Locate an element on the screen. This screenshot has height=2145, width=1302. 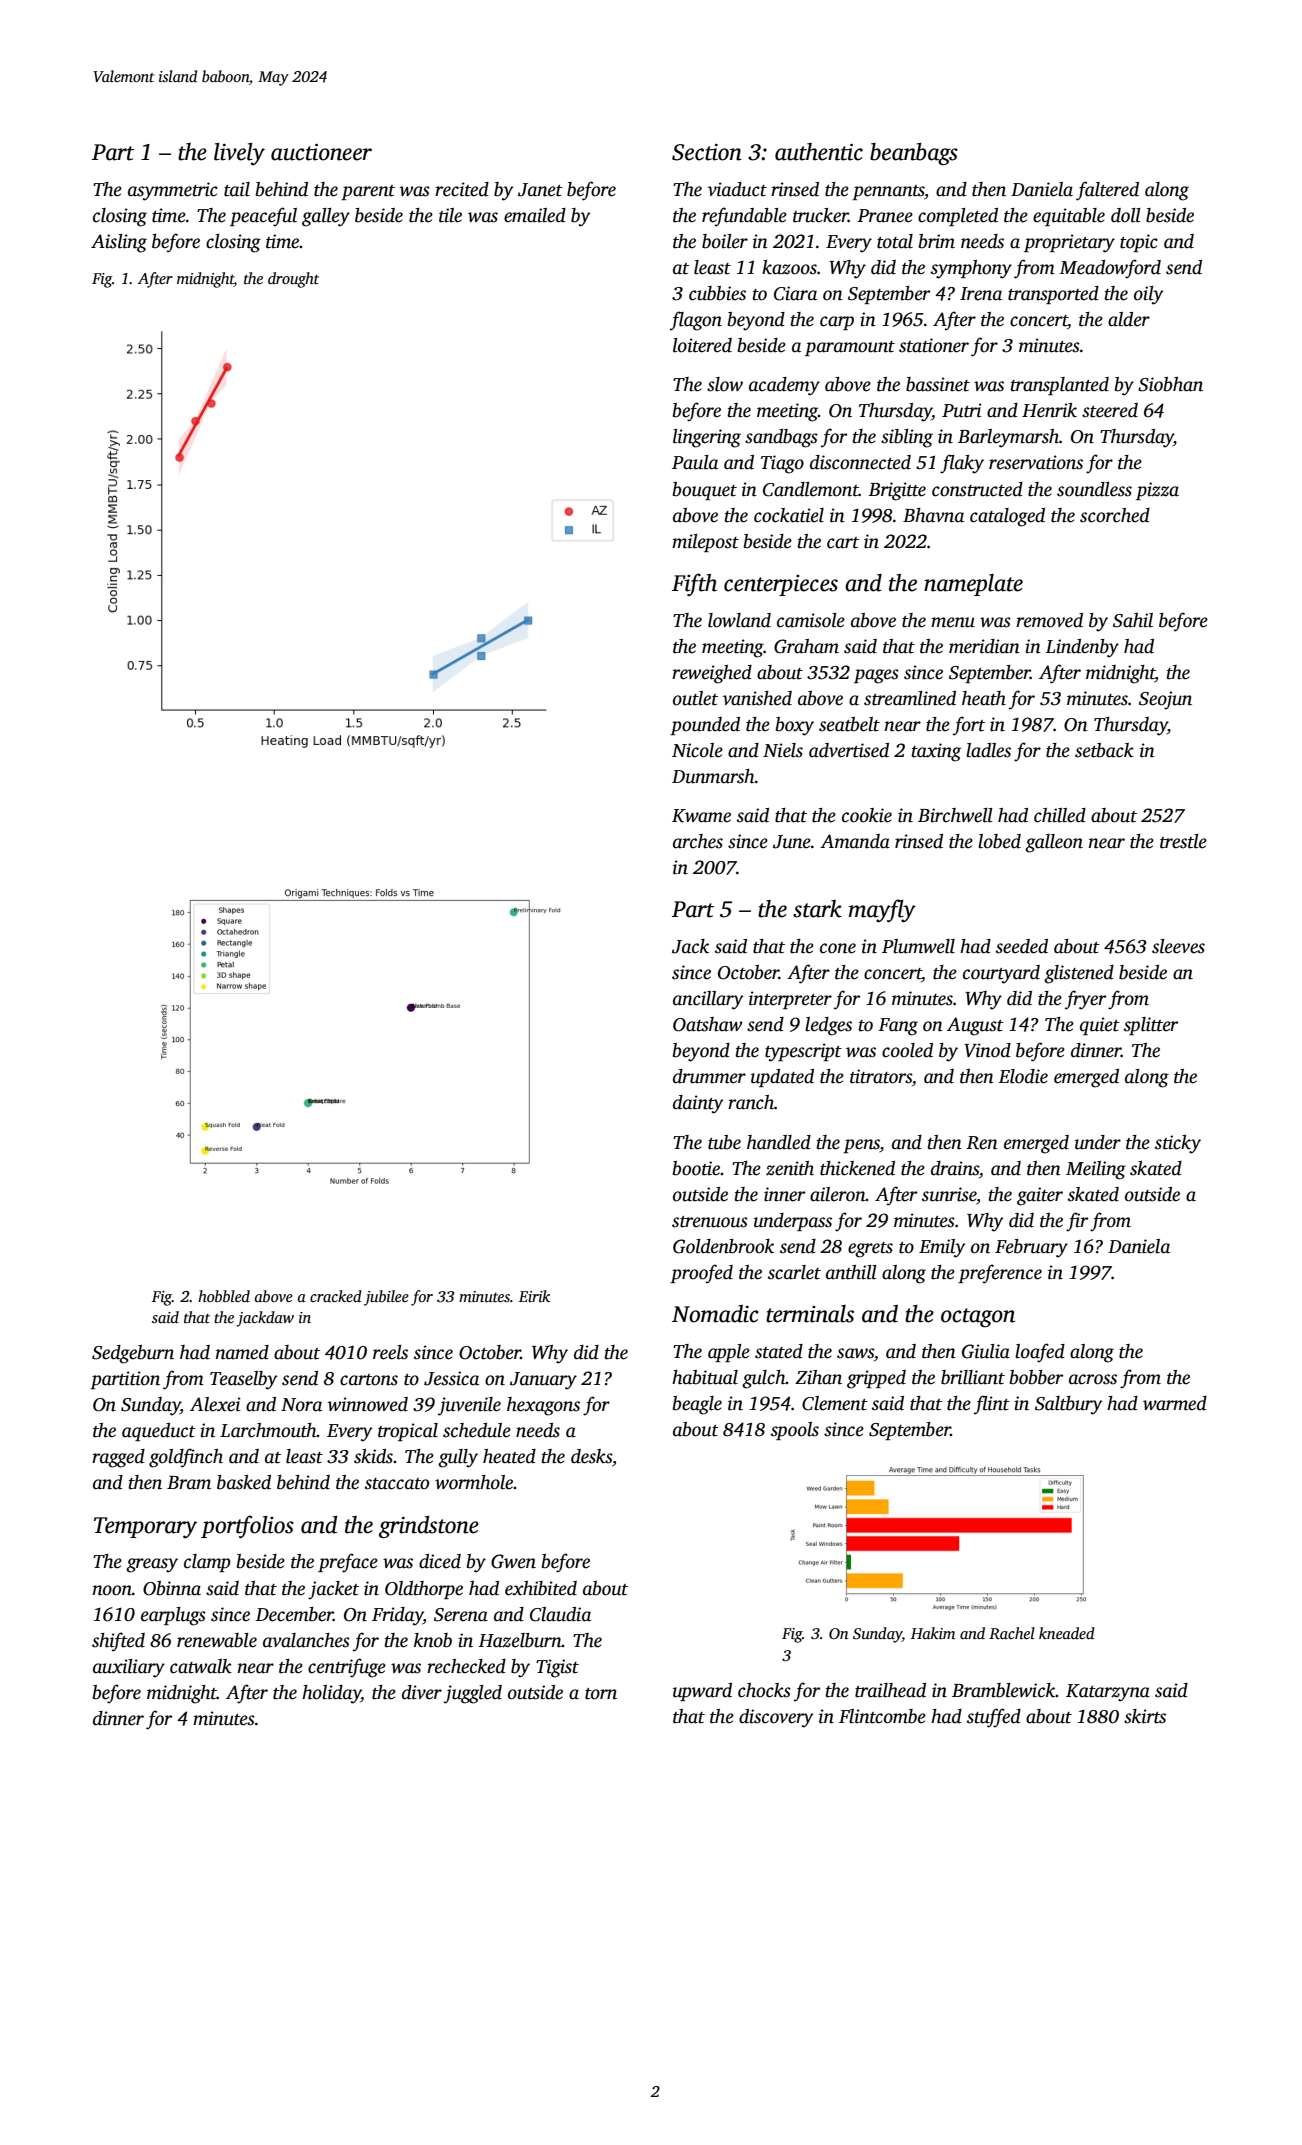
Nicole is located at coordinates (697, 750).
